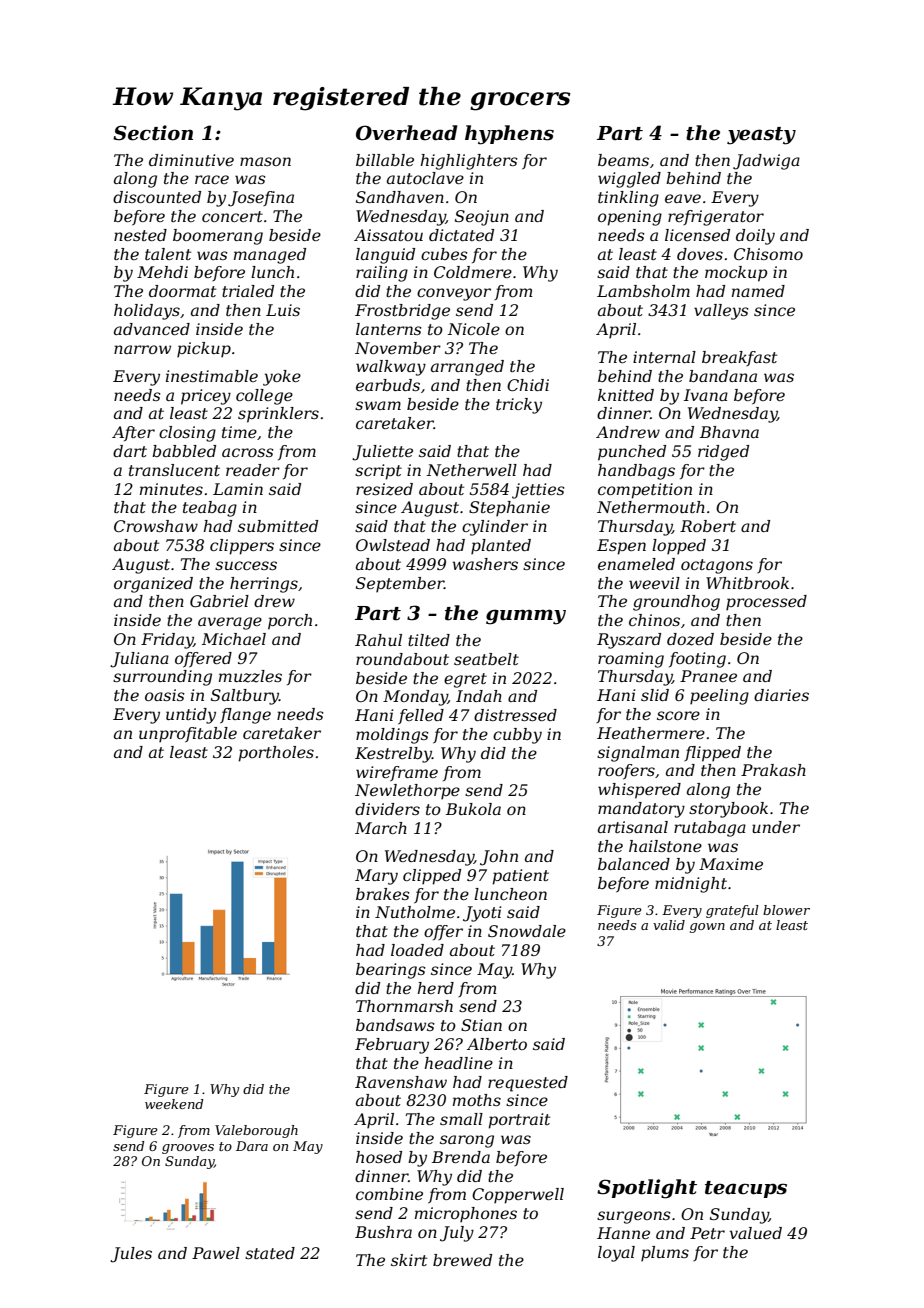 This document has height=1308, width=924. I want to click on Maxime, so click(731, 864).
